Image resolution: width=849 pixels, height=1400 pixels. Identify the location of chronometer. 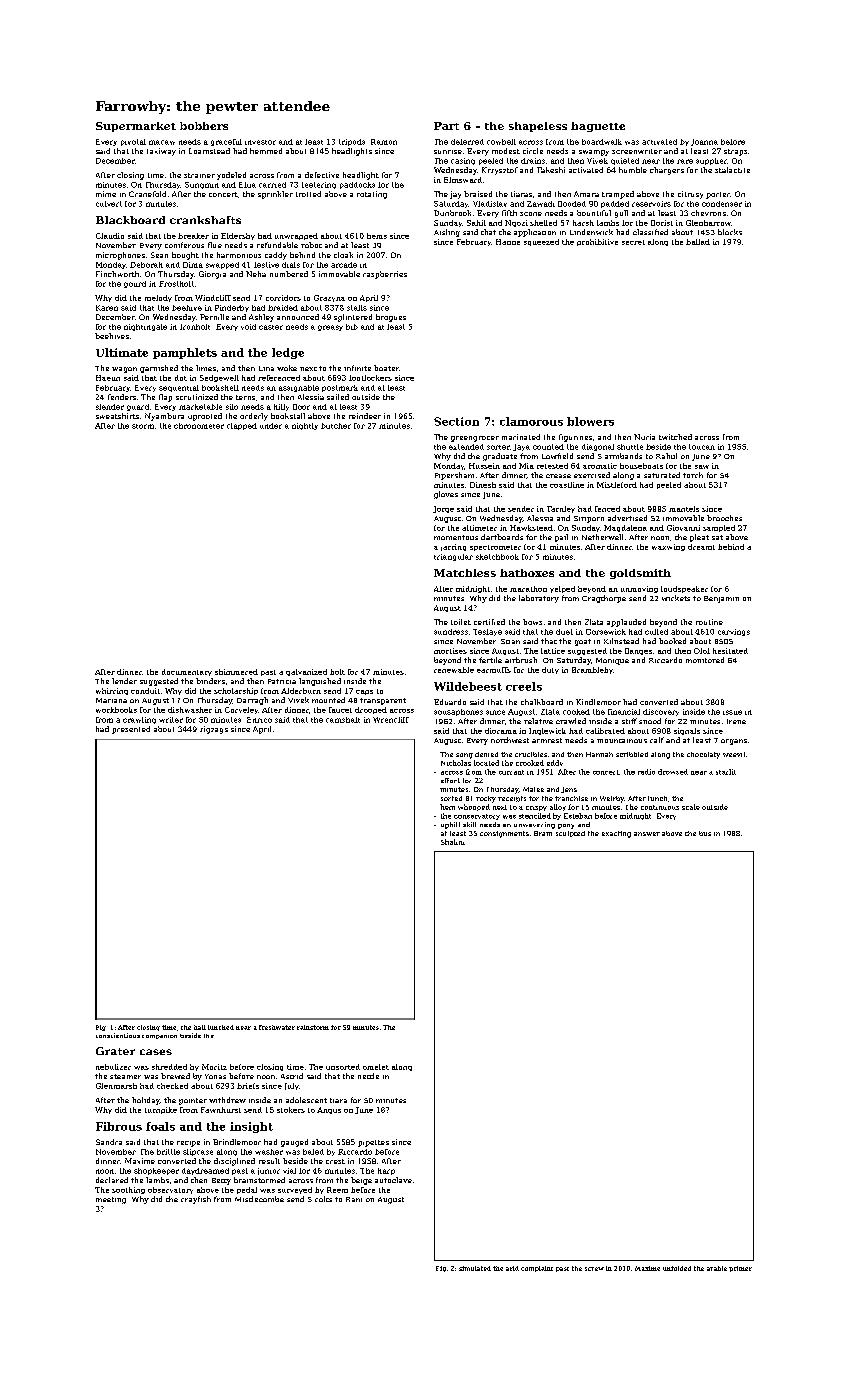
(199, 426).
